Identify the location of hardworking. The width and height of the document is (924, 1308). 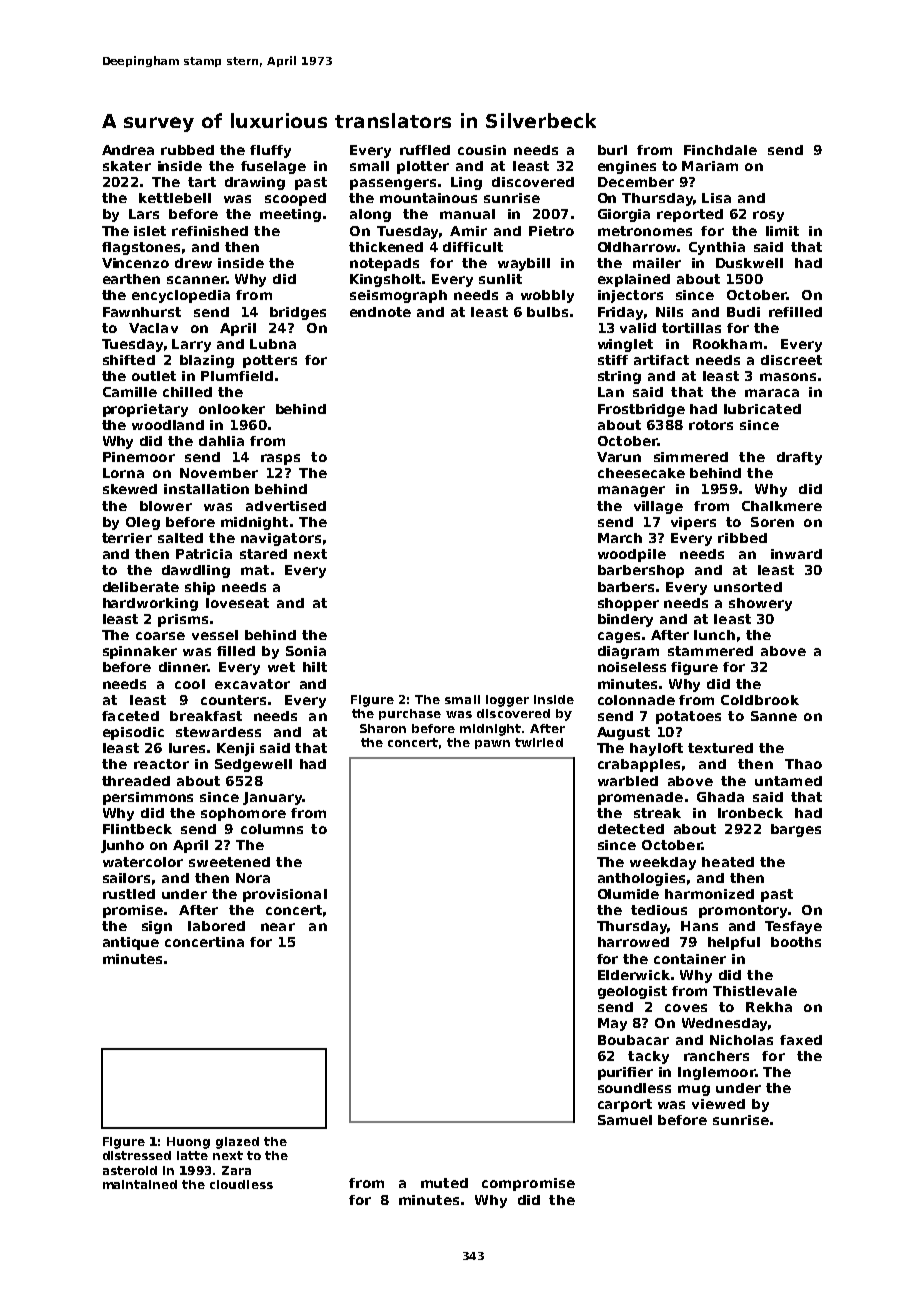
(150, 604).
